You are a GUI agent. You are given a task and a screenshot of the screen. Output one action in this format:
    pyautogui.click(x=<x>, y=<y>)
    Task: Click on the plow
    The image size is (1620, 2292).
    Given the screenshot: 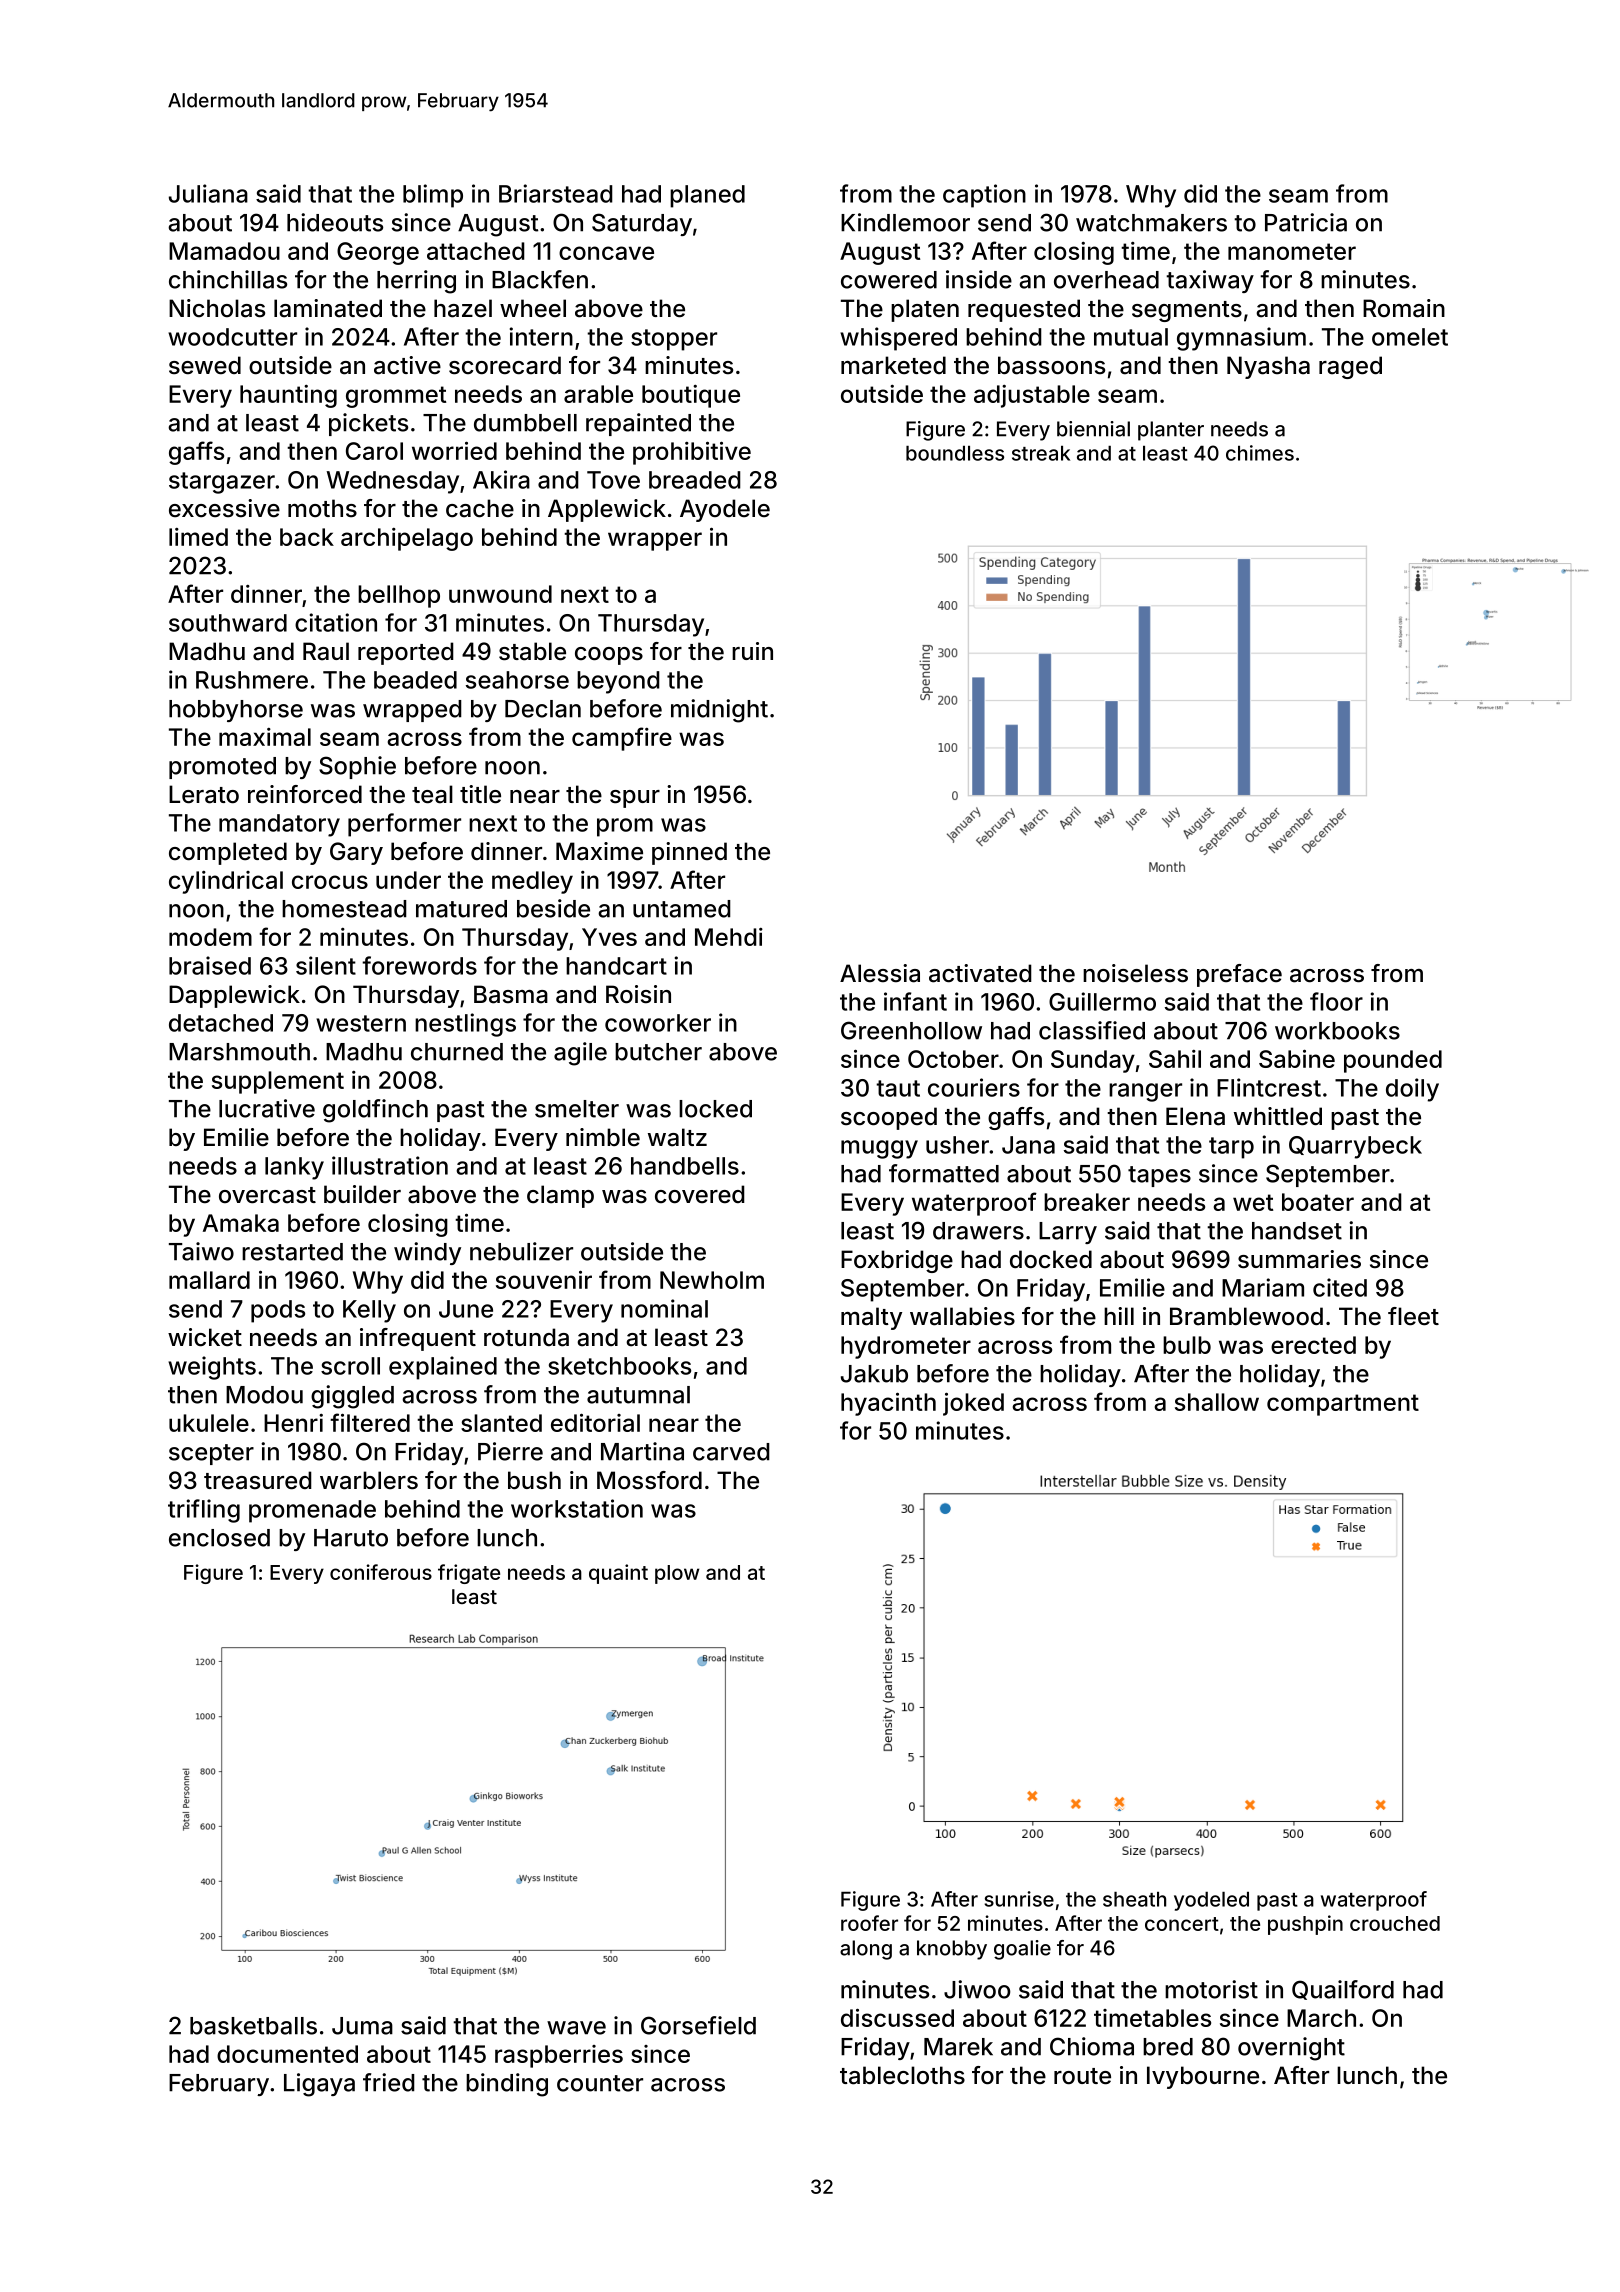 What is the action you would take?
    pyautogui.click(x=677, y=1574)
